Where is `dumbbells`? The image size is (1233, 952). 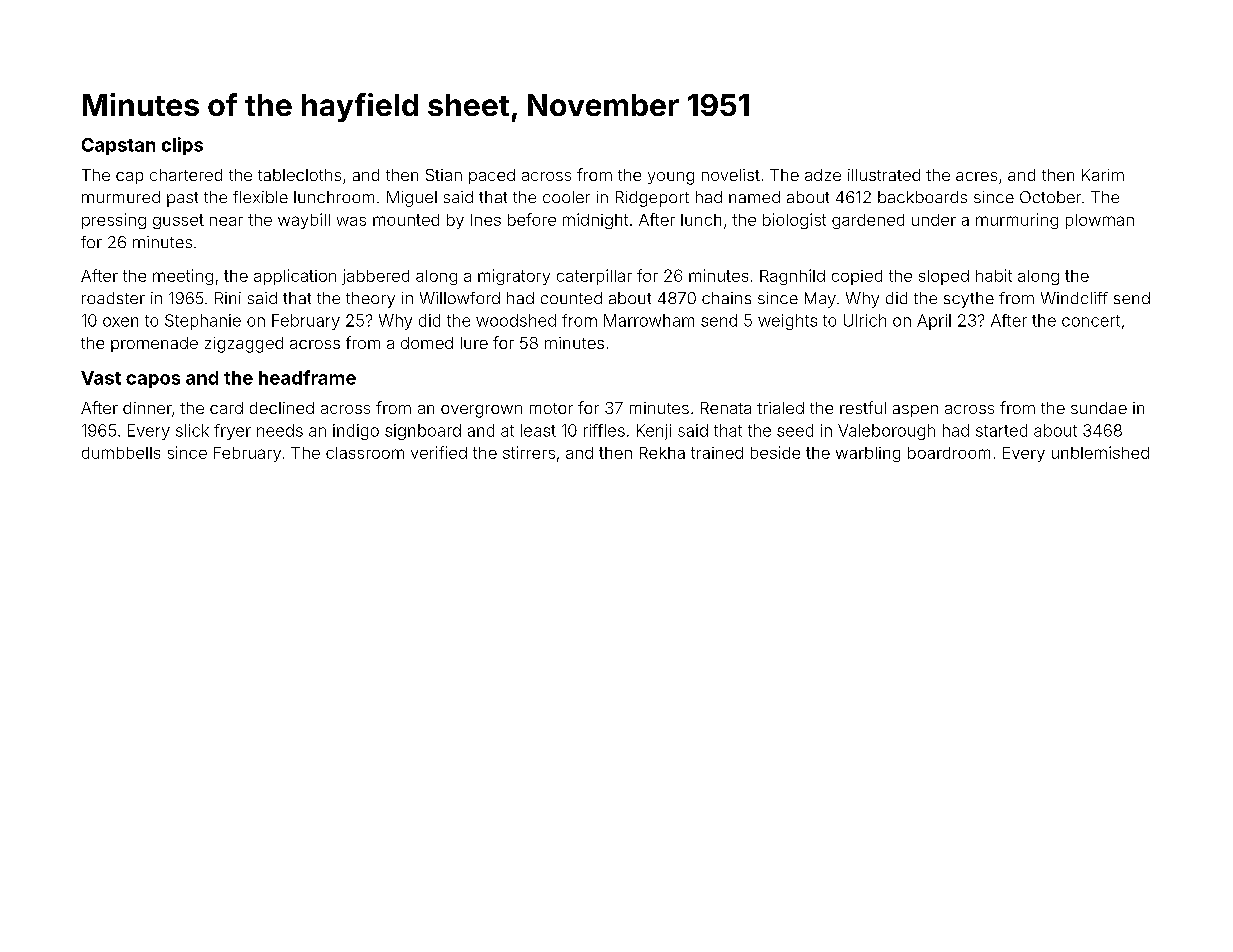
dumbbells is located at coordinates (121, 453).
